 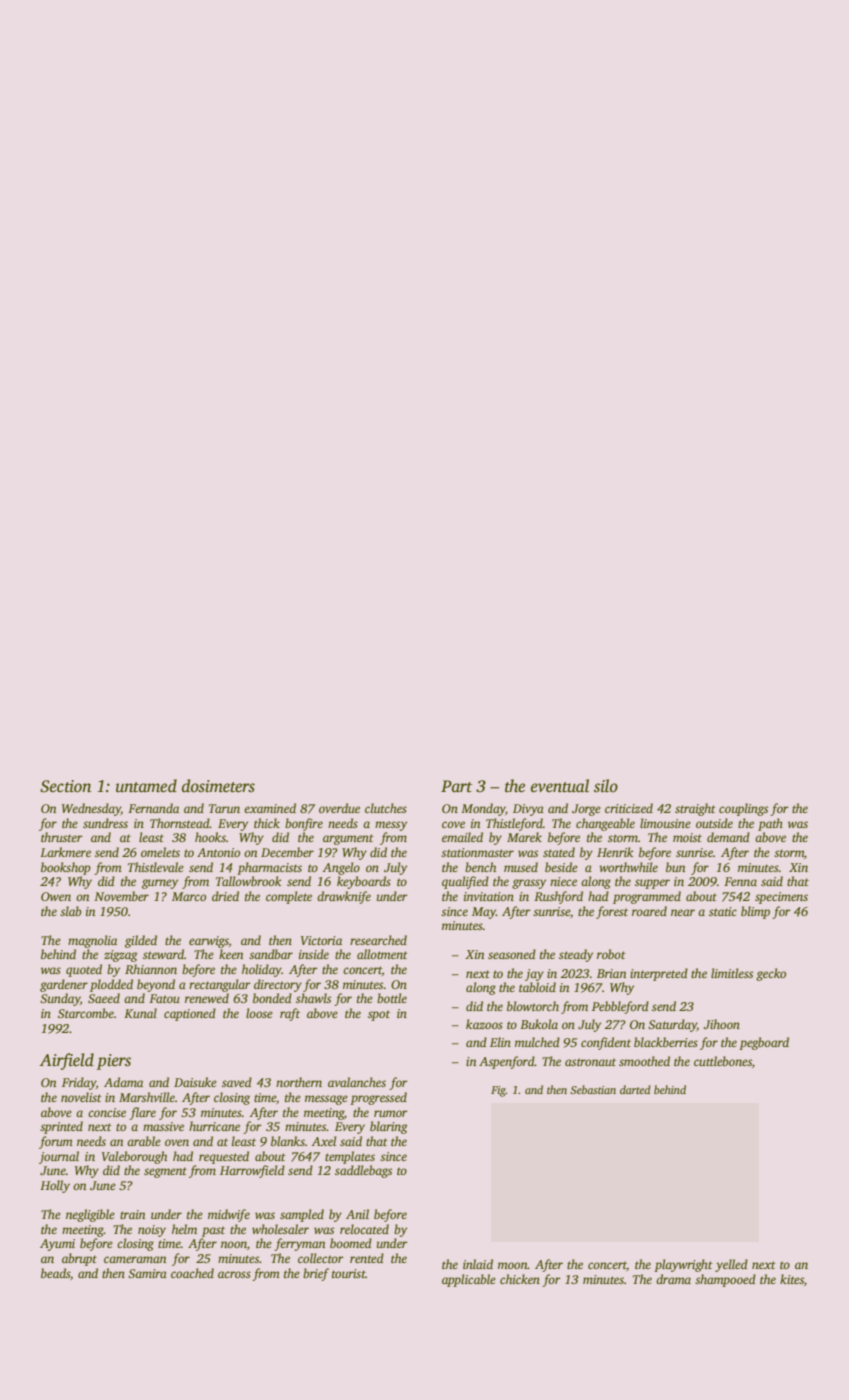 What do you see at coordinates (229, 1215) in the document?
I see `midwife` at bounding box center [229, 1215].
